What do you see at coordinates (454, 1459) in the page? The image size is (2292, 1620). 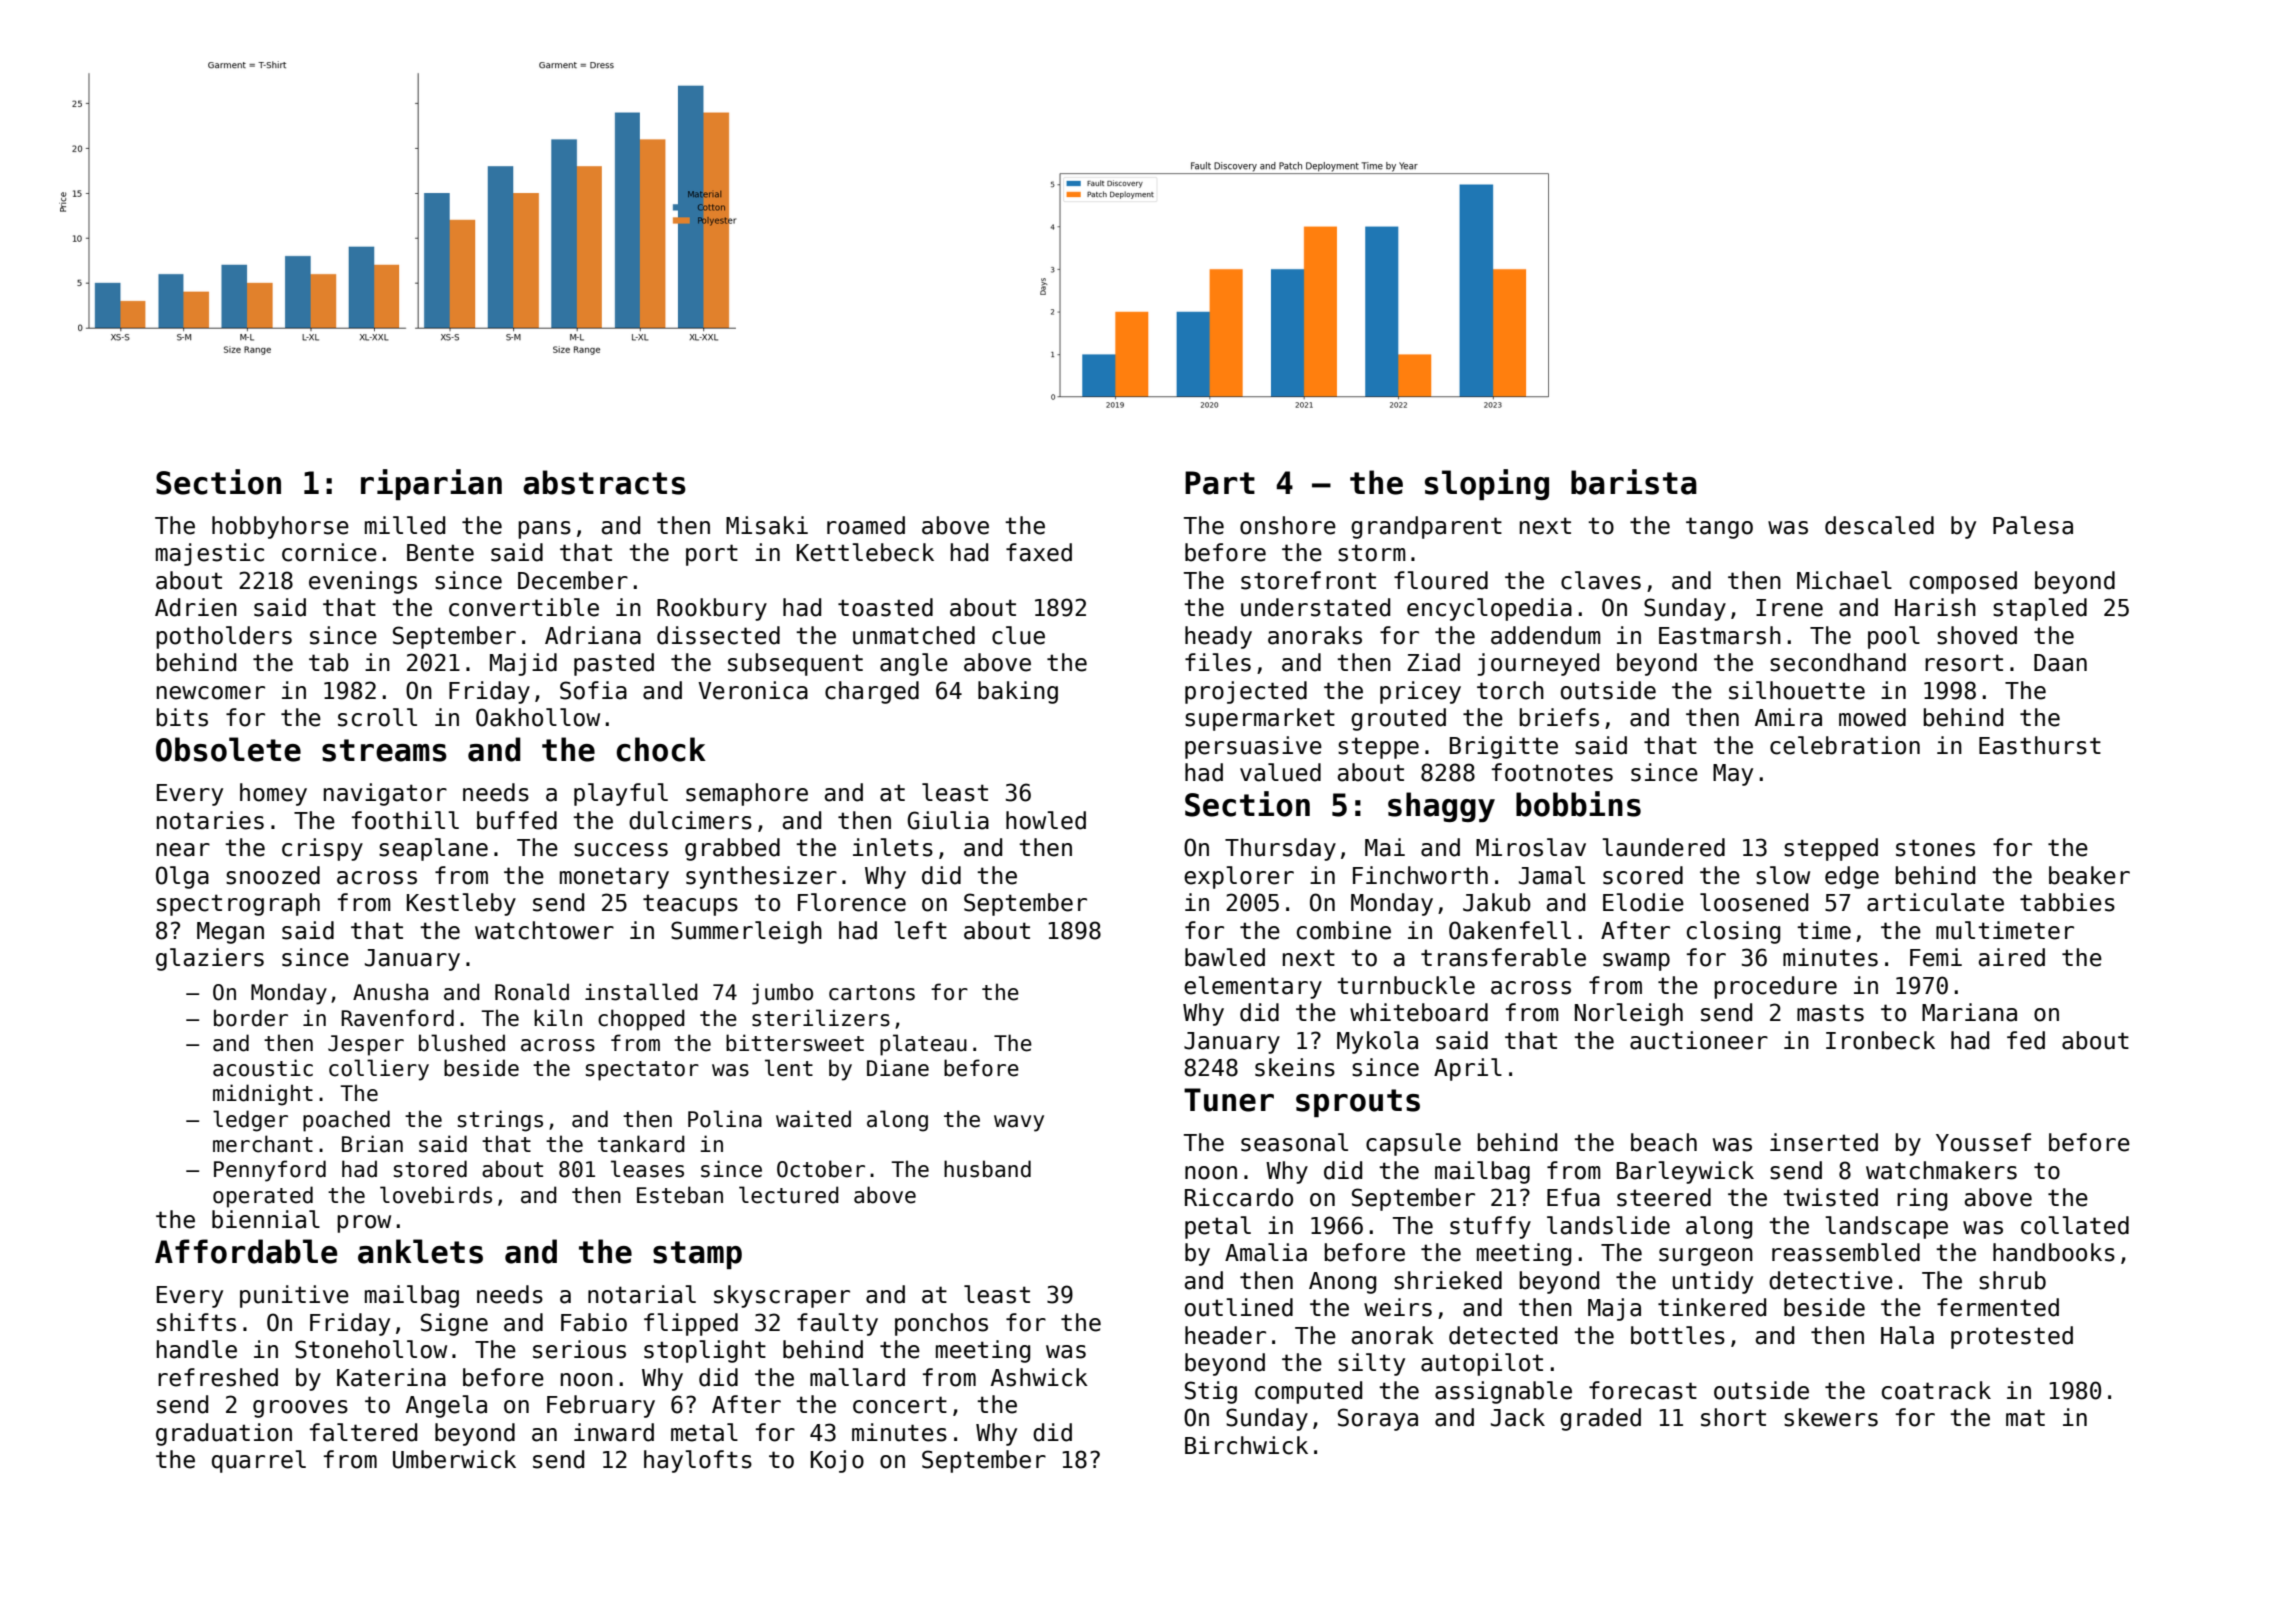 I see `Umberwick` at bounding box center [454, 1459].
